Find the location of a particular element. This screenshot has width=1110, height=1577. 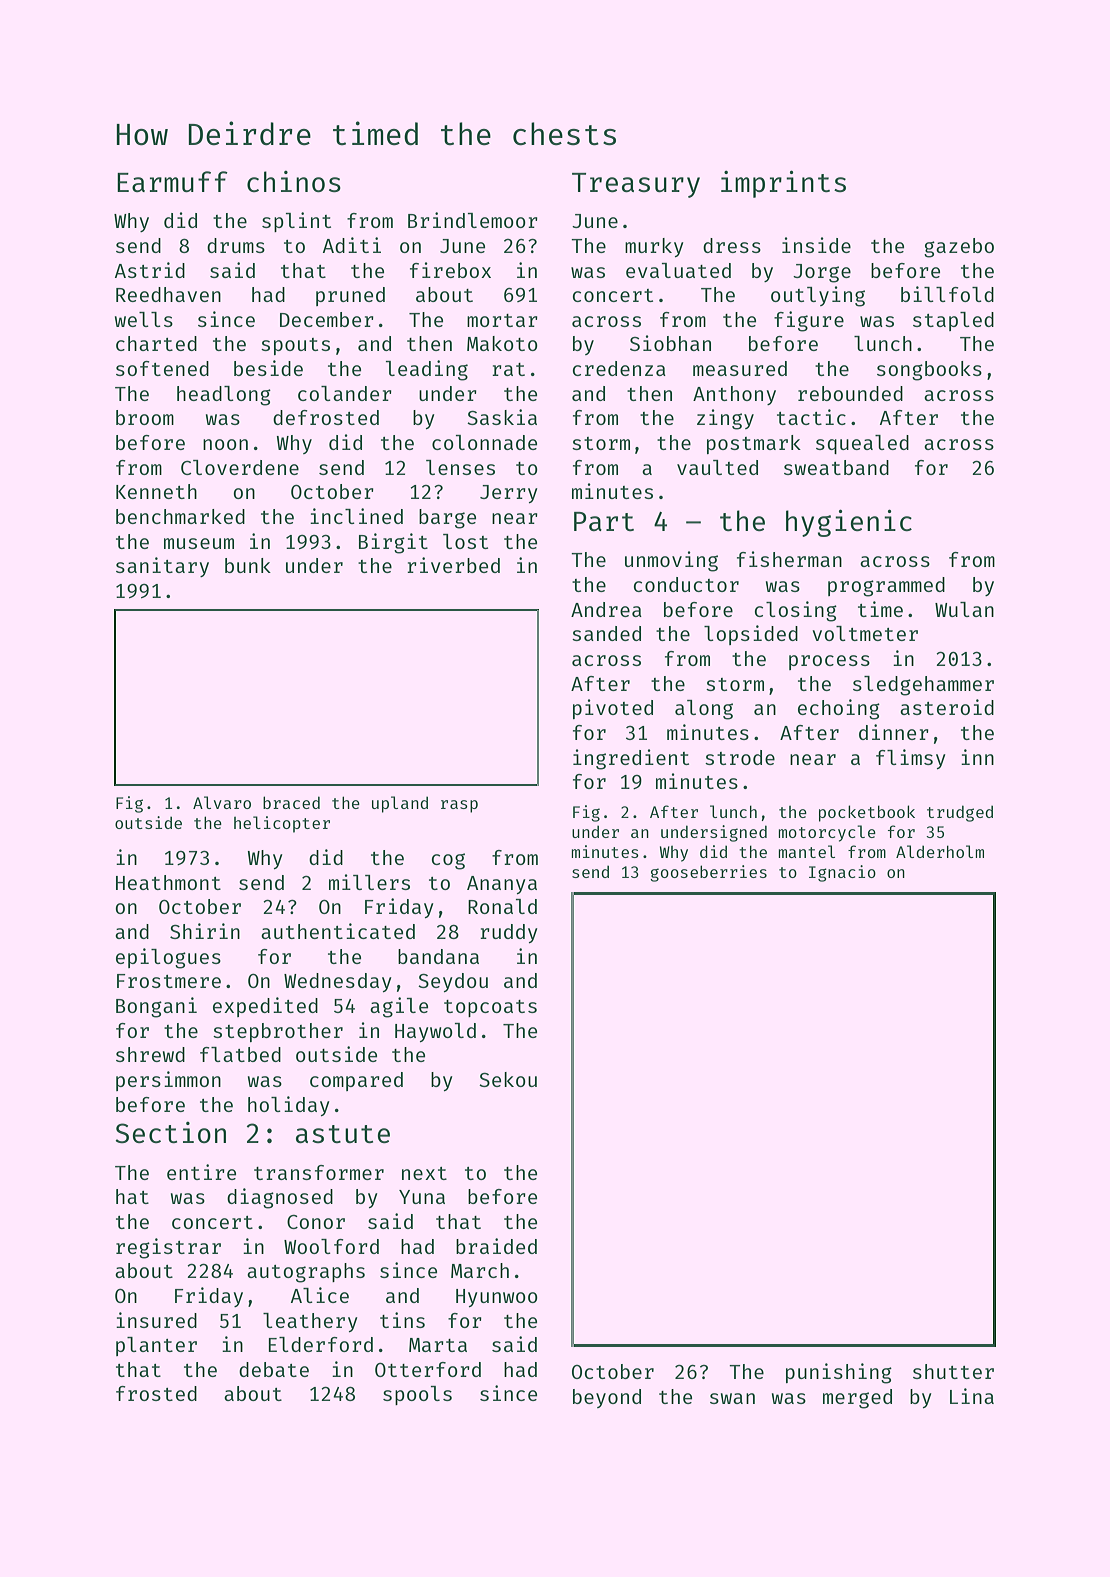

fisherman is located at coordinates (789, 559).
